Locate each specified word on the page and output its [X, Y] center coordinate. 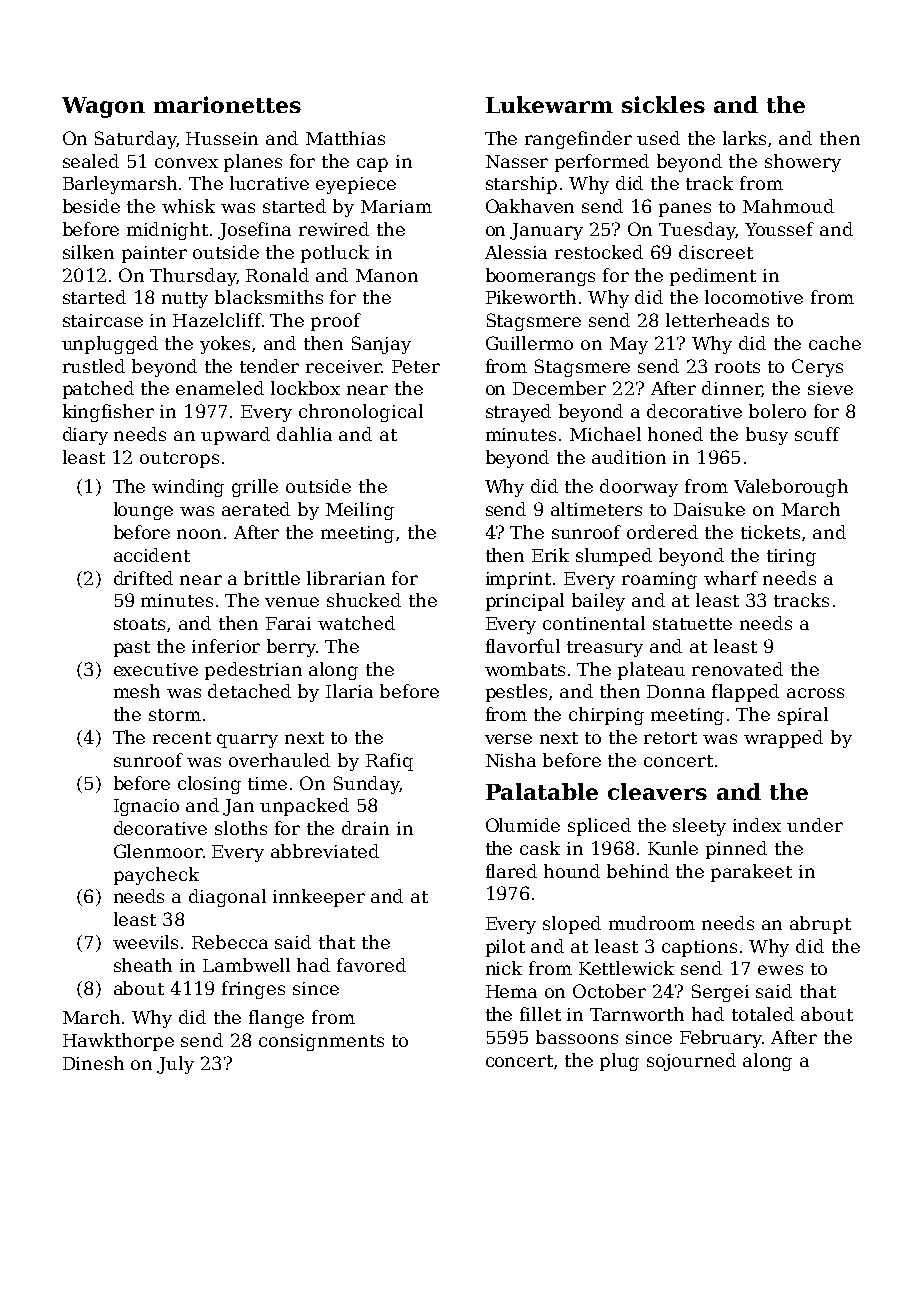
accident [152, 555]
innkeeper [319, 898]
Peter [416, 366]
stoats [139, 624]
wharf [731, 578]
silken [88, 252]
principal [525, 602]
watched [356, 623]
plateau [651, 671]
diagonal [227, 898]
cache [835, 343]
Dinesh [93, 1063]
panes [685, 210]
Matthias [345, 138]
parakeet [751, 873]
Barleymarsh [120, 185]
